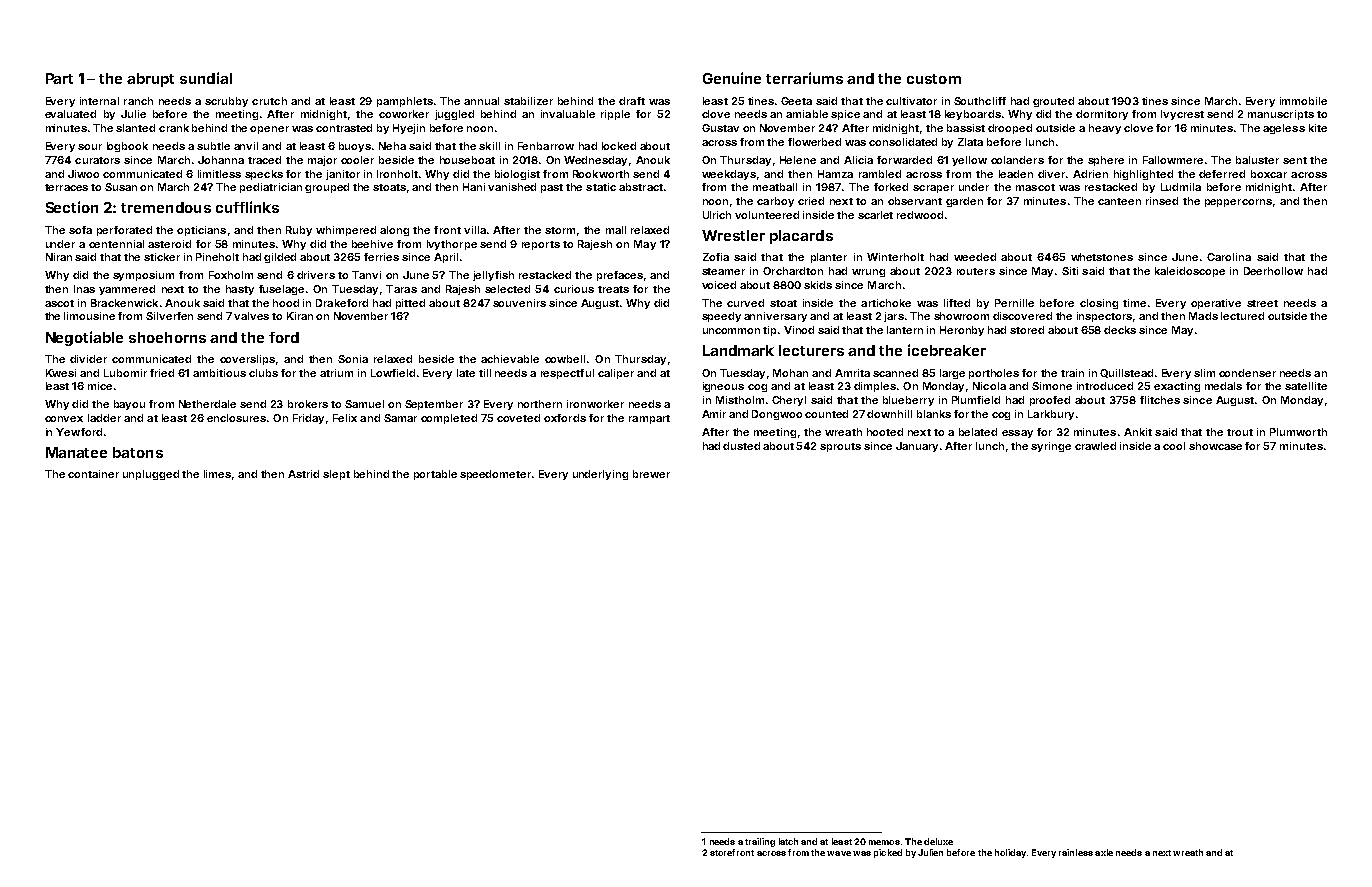 This screenshot has width=1372, height=887. I want to click on immobile, so click(1303, 101).
